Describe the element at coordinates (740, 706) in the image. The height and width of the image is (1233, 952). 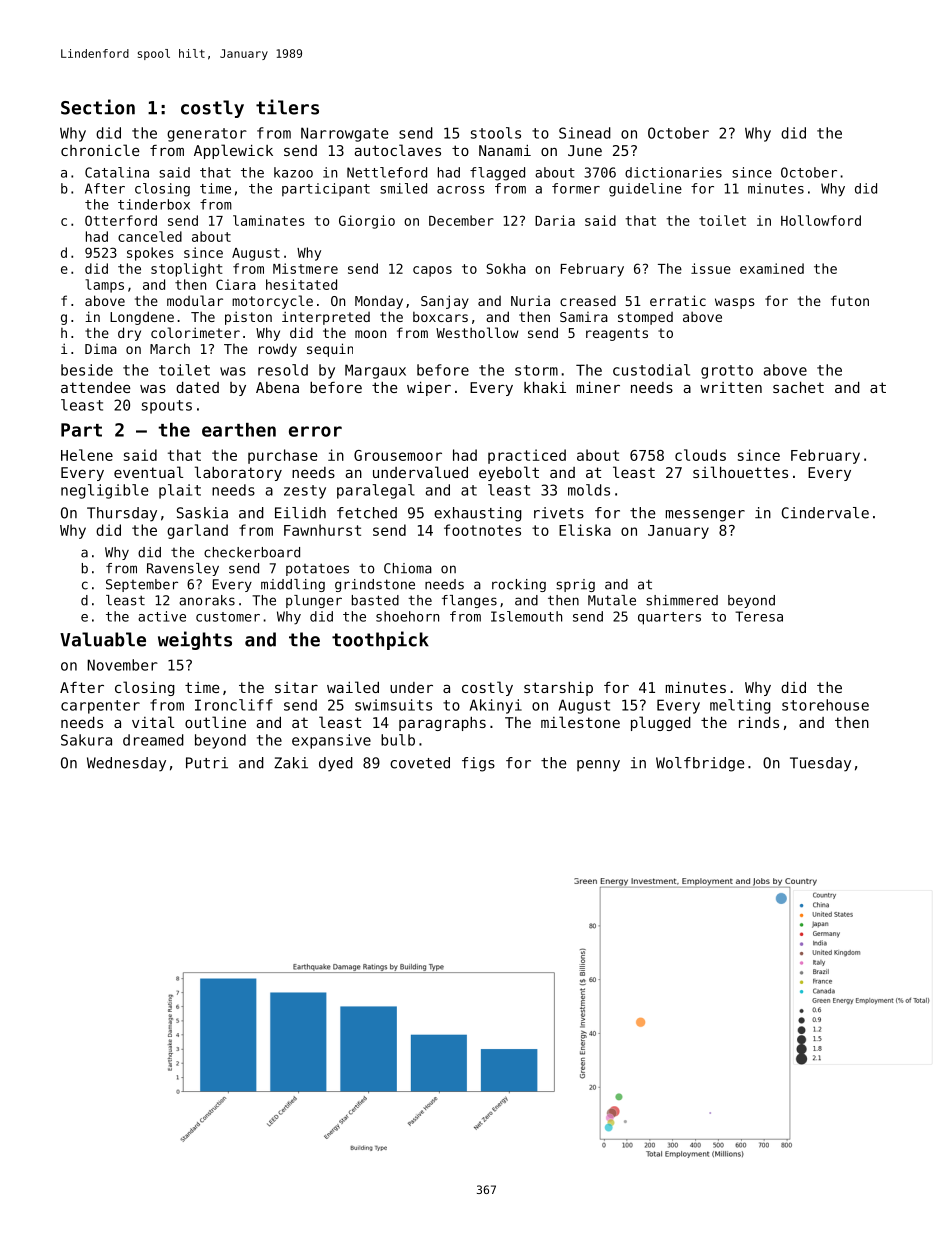
I see `melting` at that location.
